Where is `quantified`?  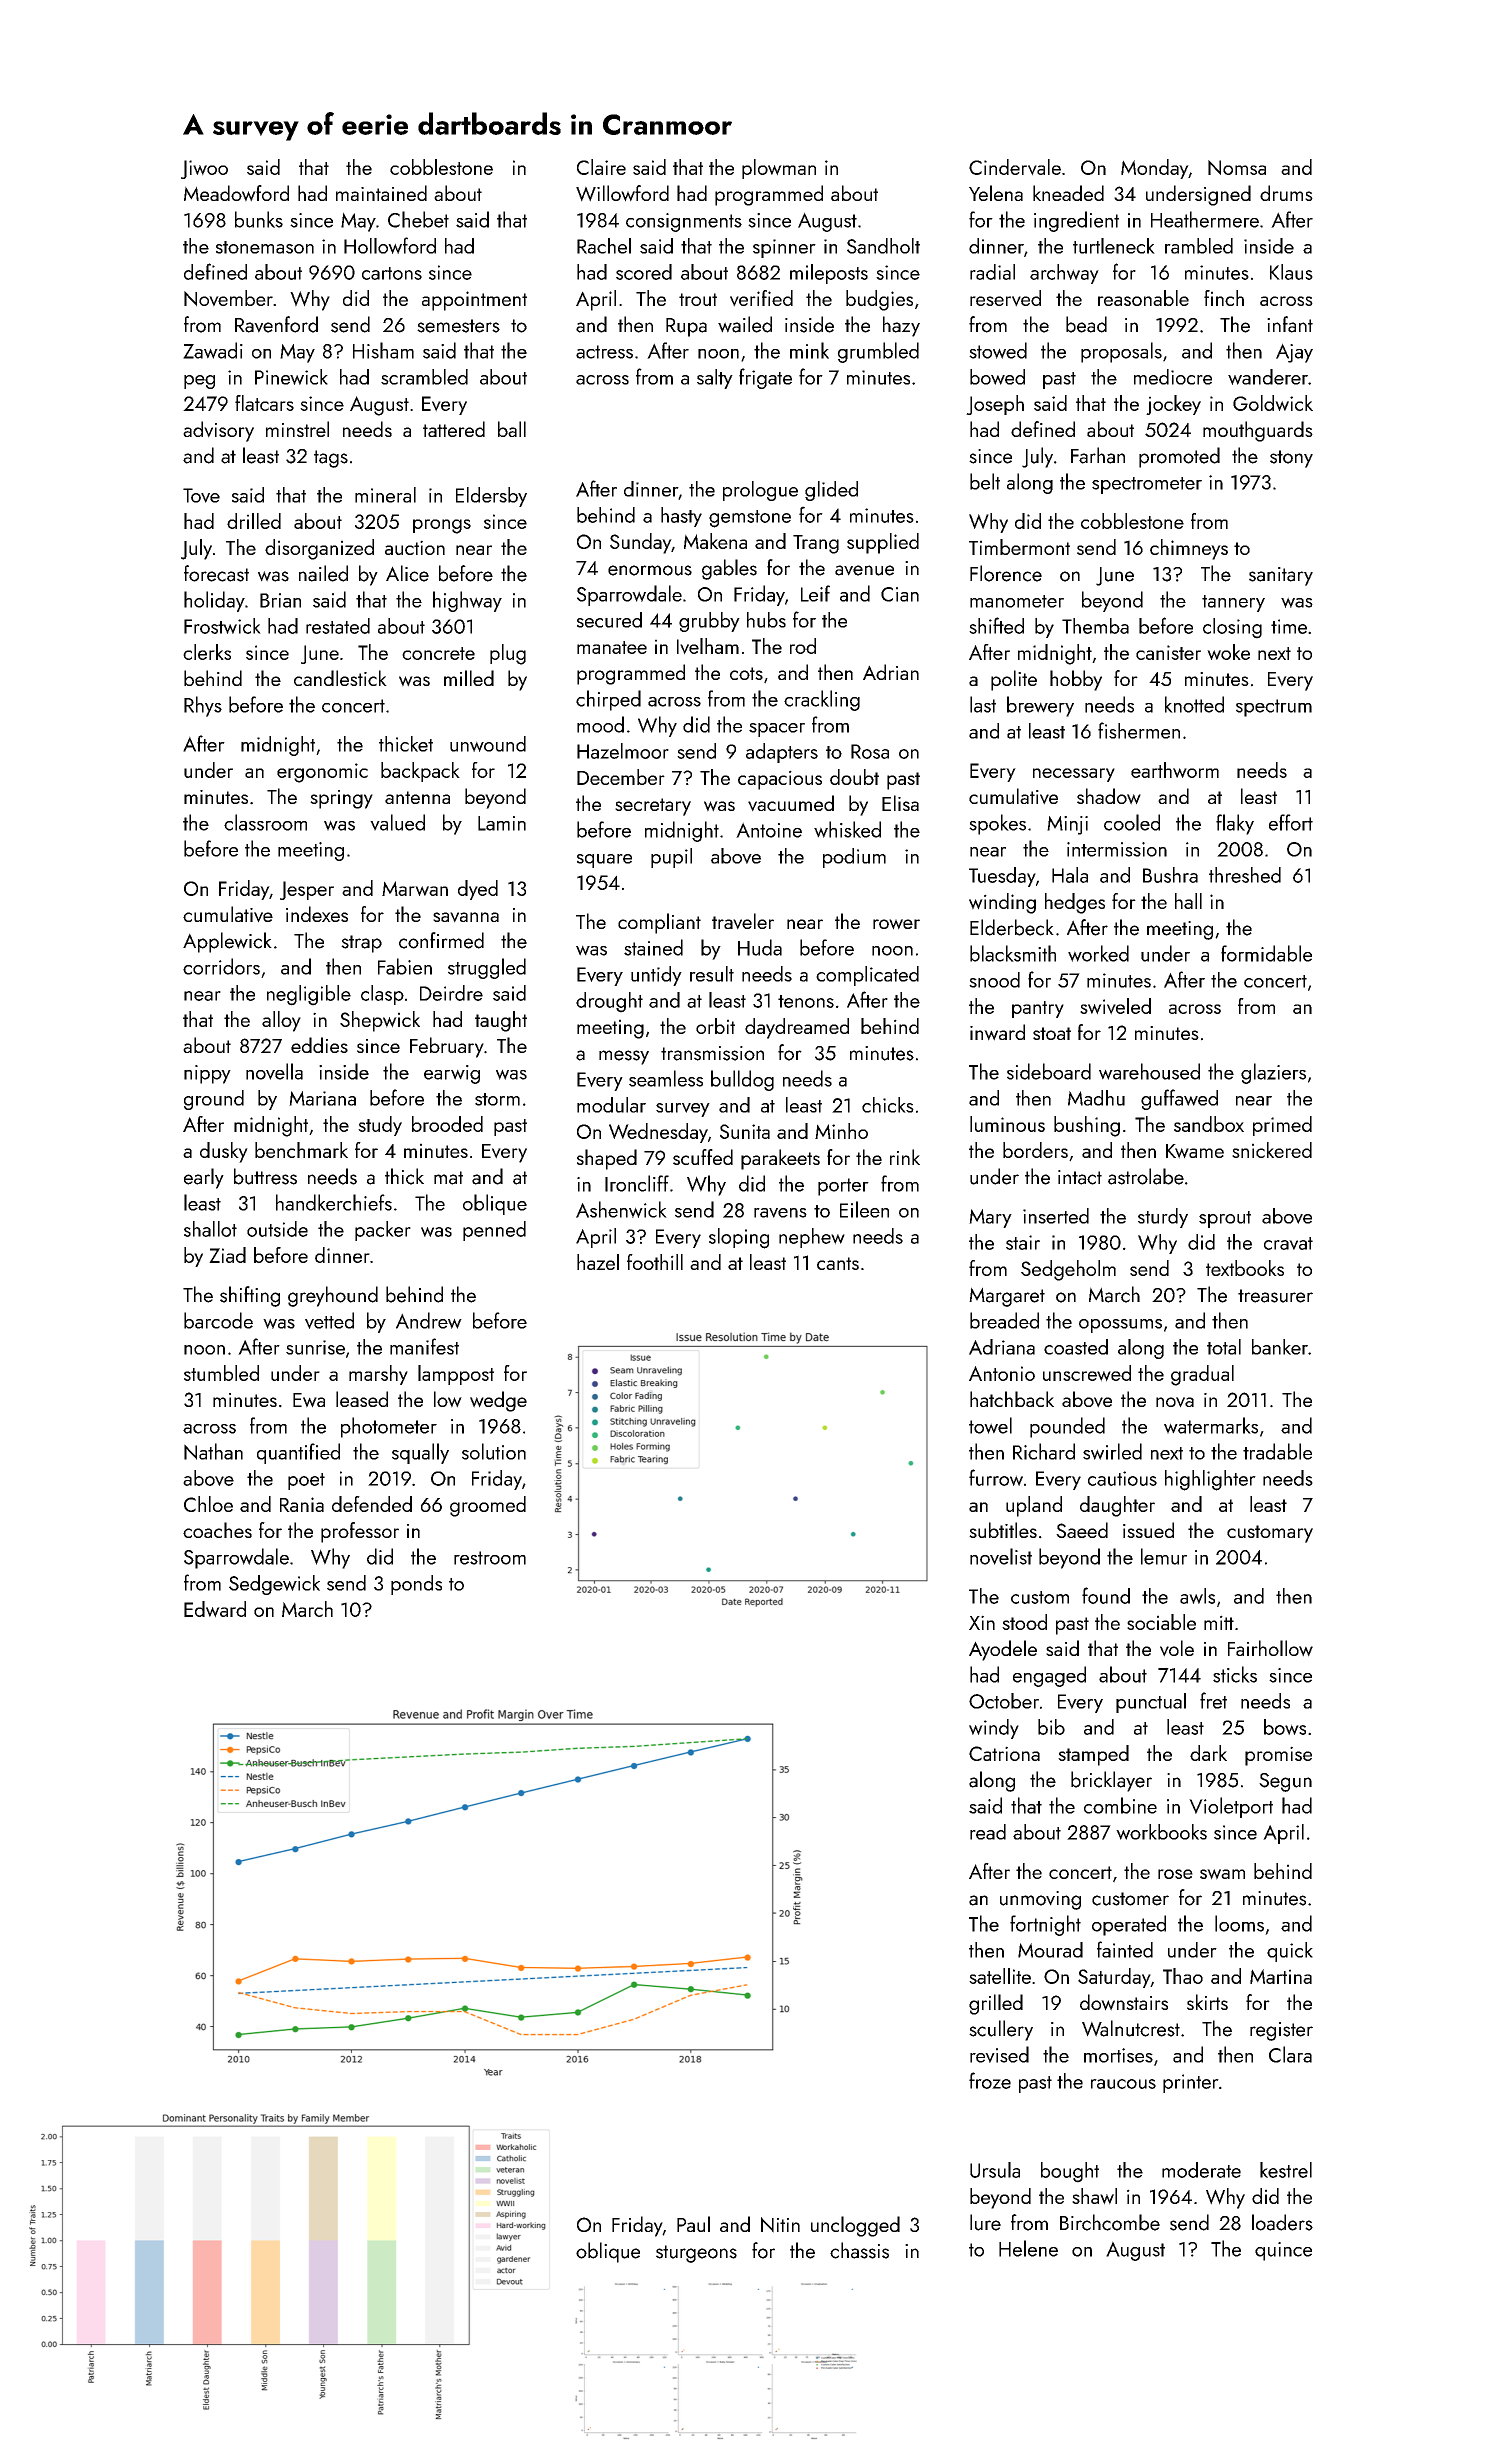 quantified is located at coordinates (298, 1453).
